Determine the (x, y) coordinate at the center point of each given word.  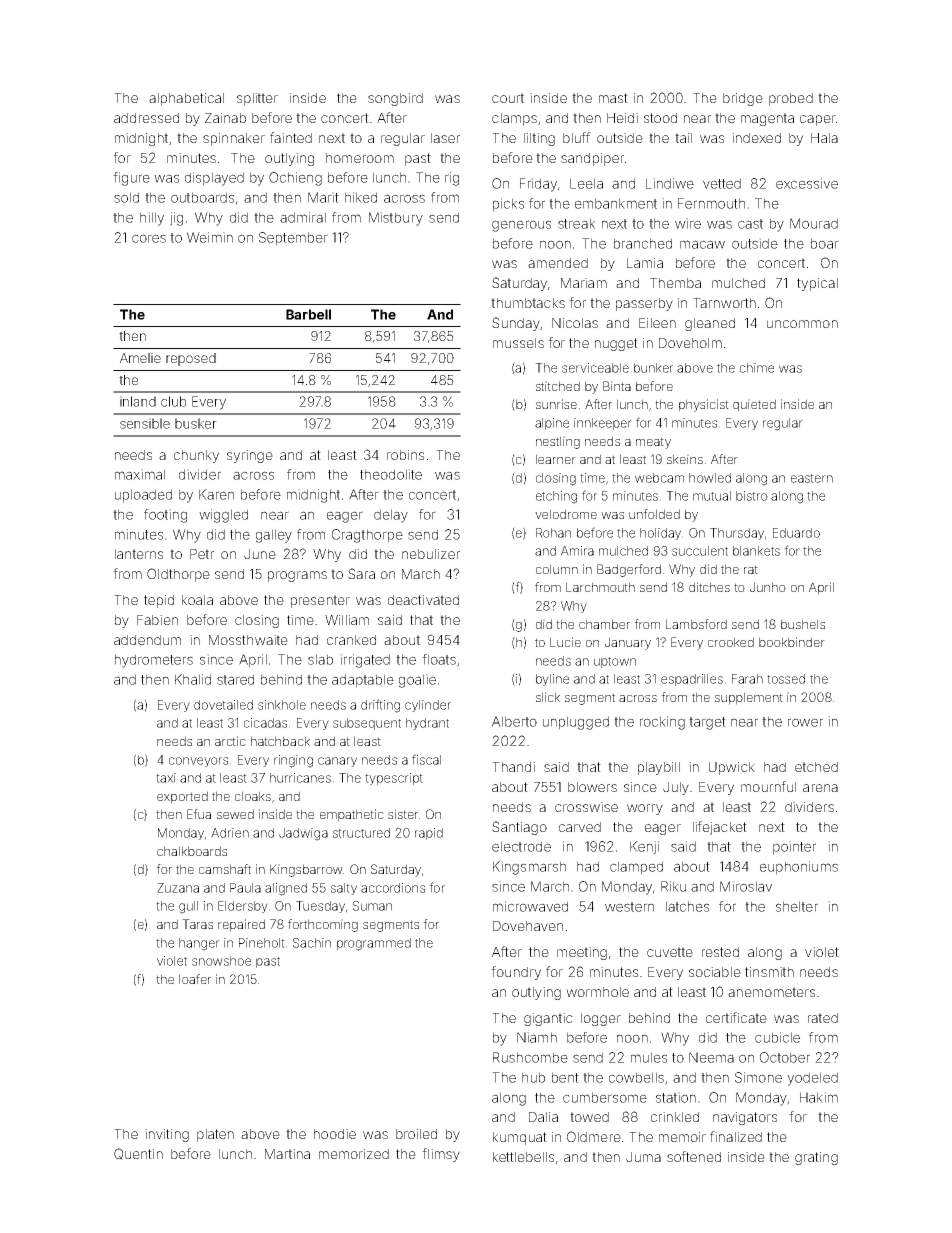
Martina (287, 1154)
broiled (416, 1134)
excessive (807, 183)
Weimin (210, 237)
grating (816, 1158)
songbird (395, 99)
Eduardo (796, 533)
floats (439, 659)
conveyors (198, 762)
